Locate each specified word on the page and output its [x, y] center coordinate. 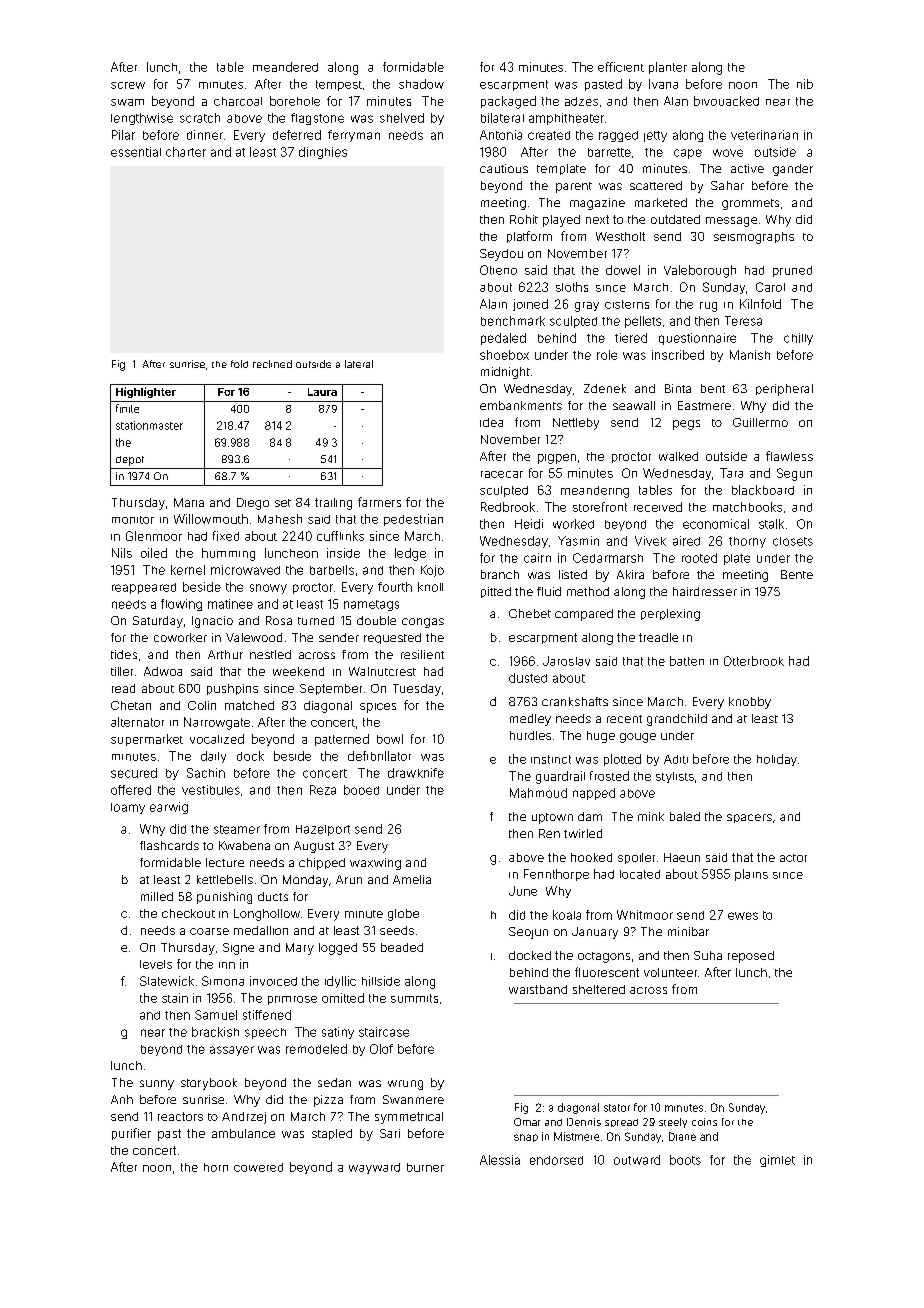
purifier [131, 1134]
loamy [128, 808]
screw [128, 85]
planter [668, 68]
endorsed [556, 1160]
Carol [770, 287]
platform [529, 237]
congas [423, 623]
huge [601, 737]
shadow [421, 84]
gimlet [777, 1161]
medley [530, 720]
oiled [154, 553]
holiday [777, 760]
